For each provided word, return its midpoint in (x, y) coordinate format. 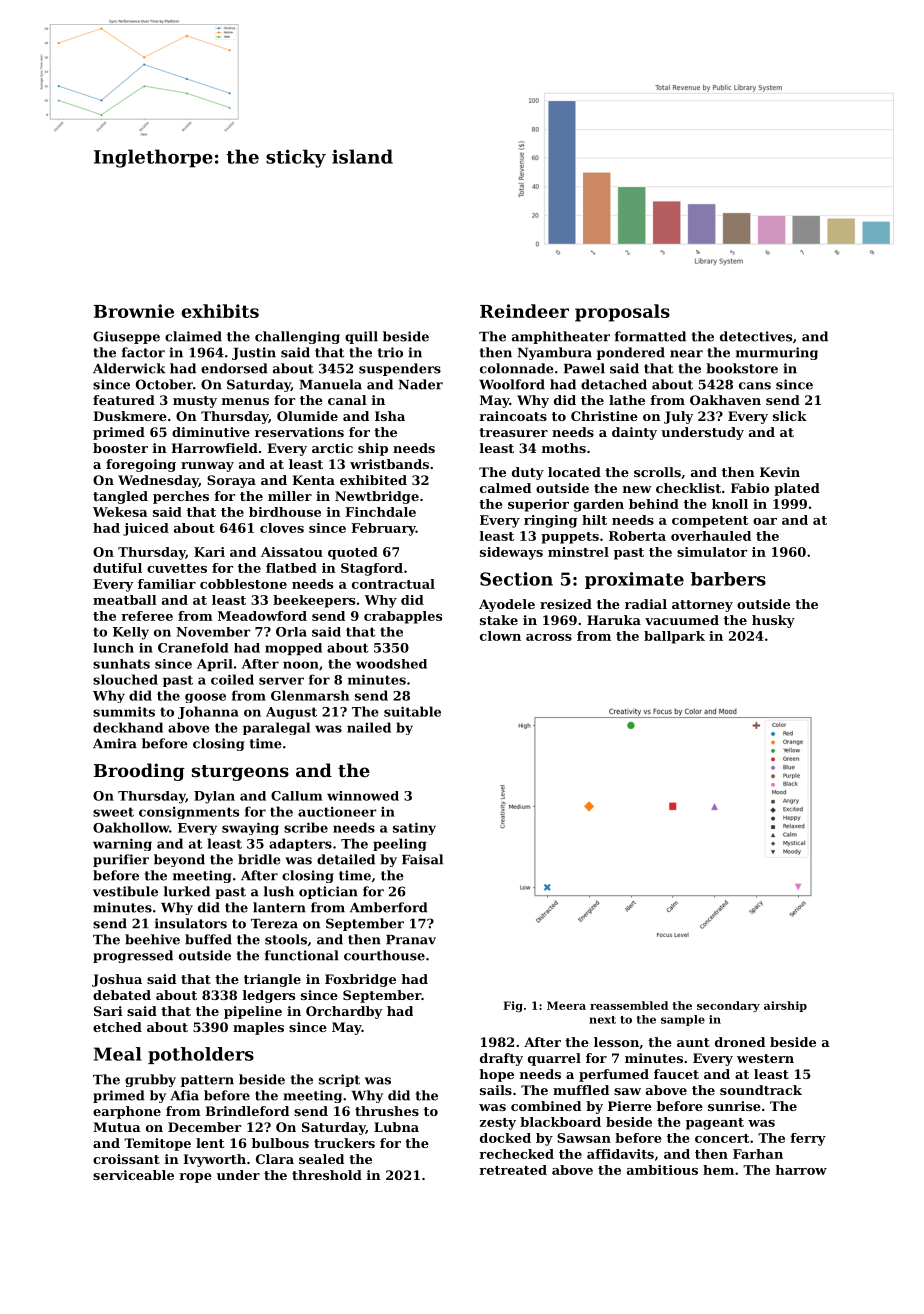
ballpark (674, 637)
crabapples (403, 617)
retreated (513, 1170)
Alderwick (129, 368)
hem (718, 1170)
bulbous (280, 1143)
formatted (650, 336)
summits (124, 711)
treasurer (513, 432)
